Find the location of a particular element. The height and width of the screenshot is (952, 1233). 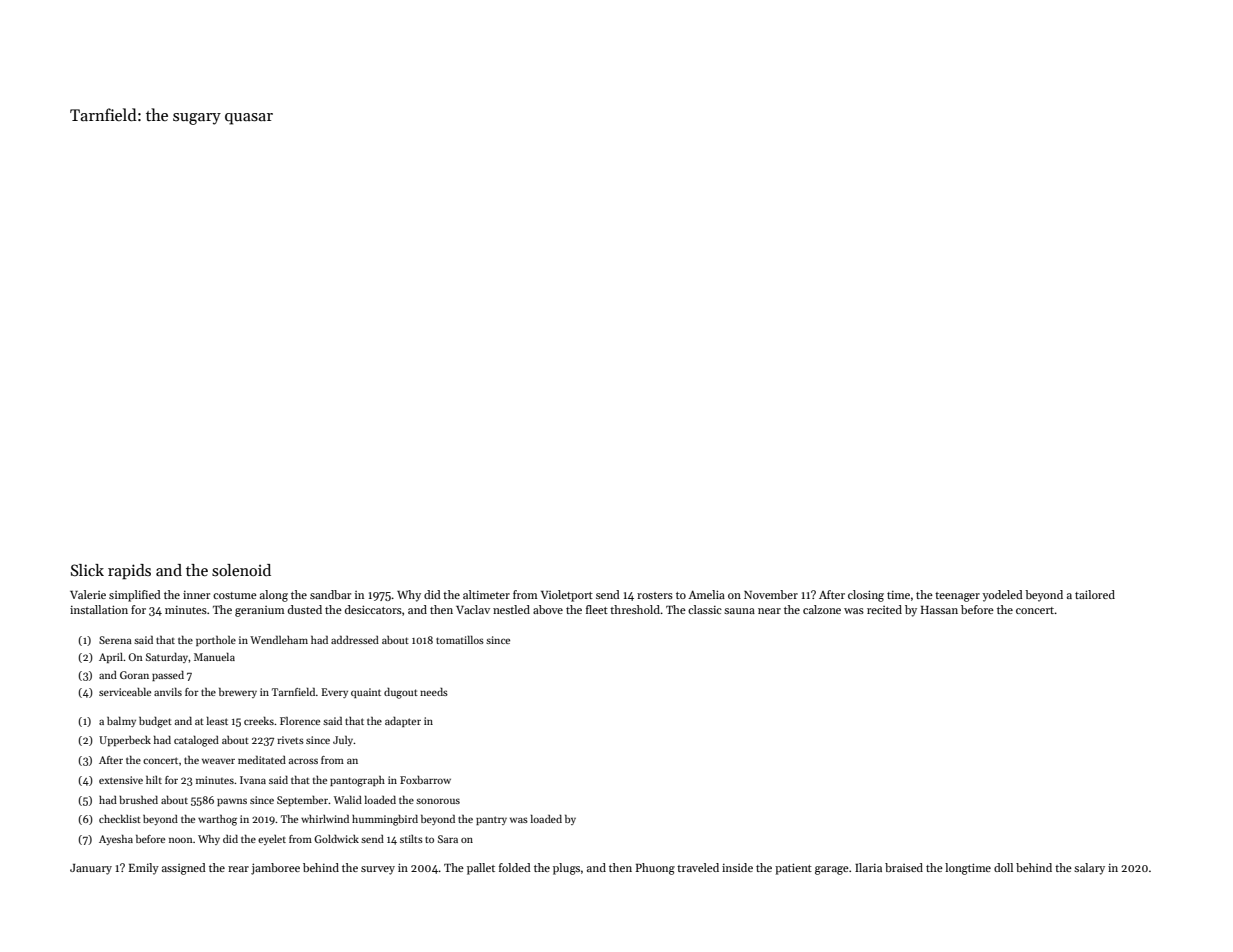

brewery is located at coordinates (238, 693).
